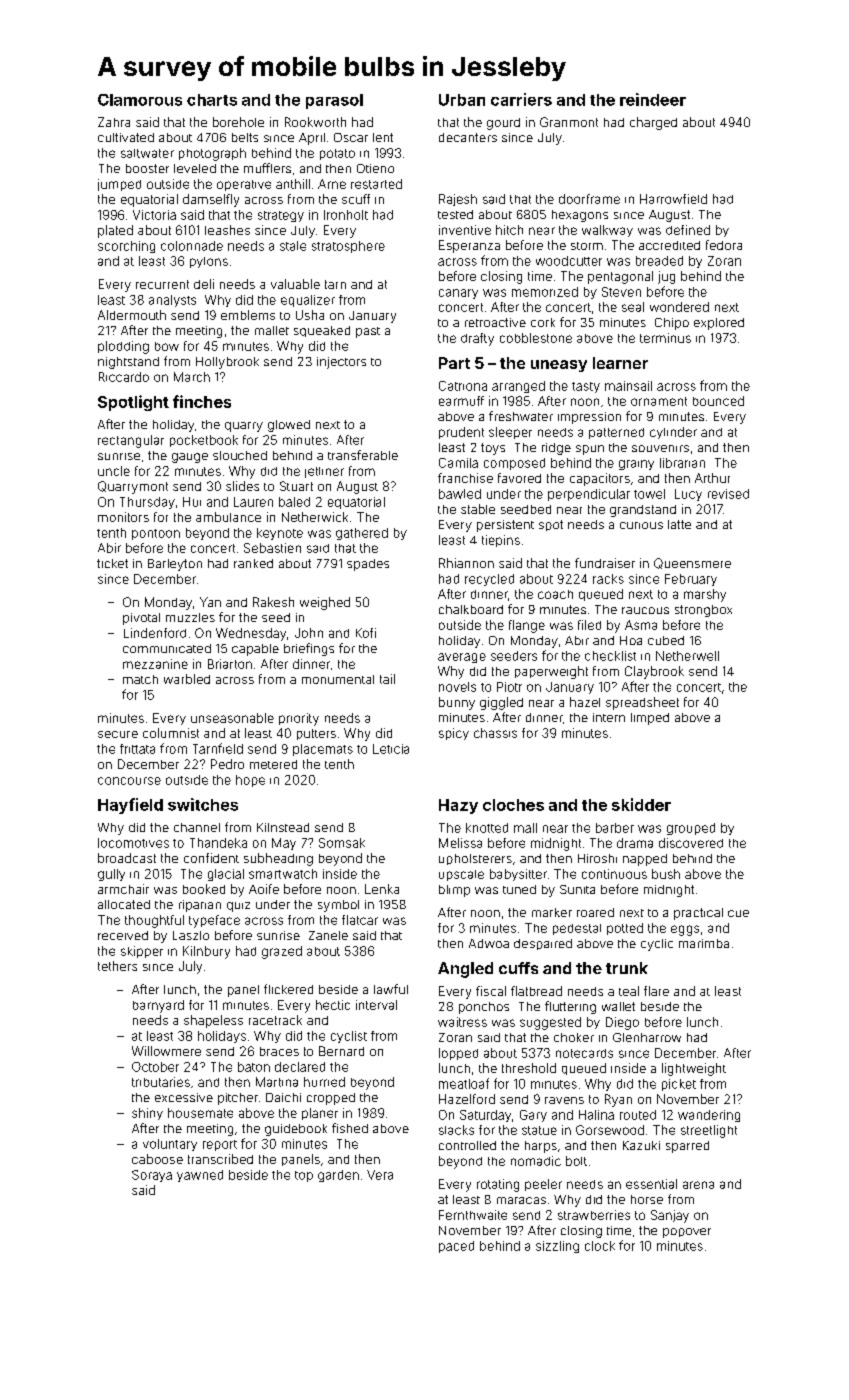  I want to click on Rhiannon, so click(466, 563).
